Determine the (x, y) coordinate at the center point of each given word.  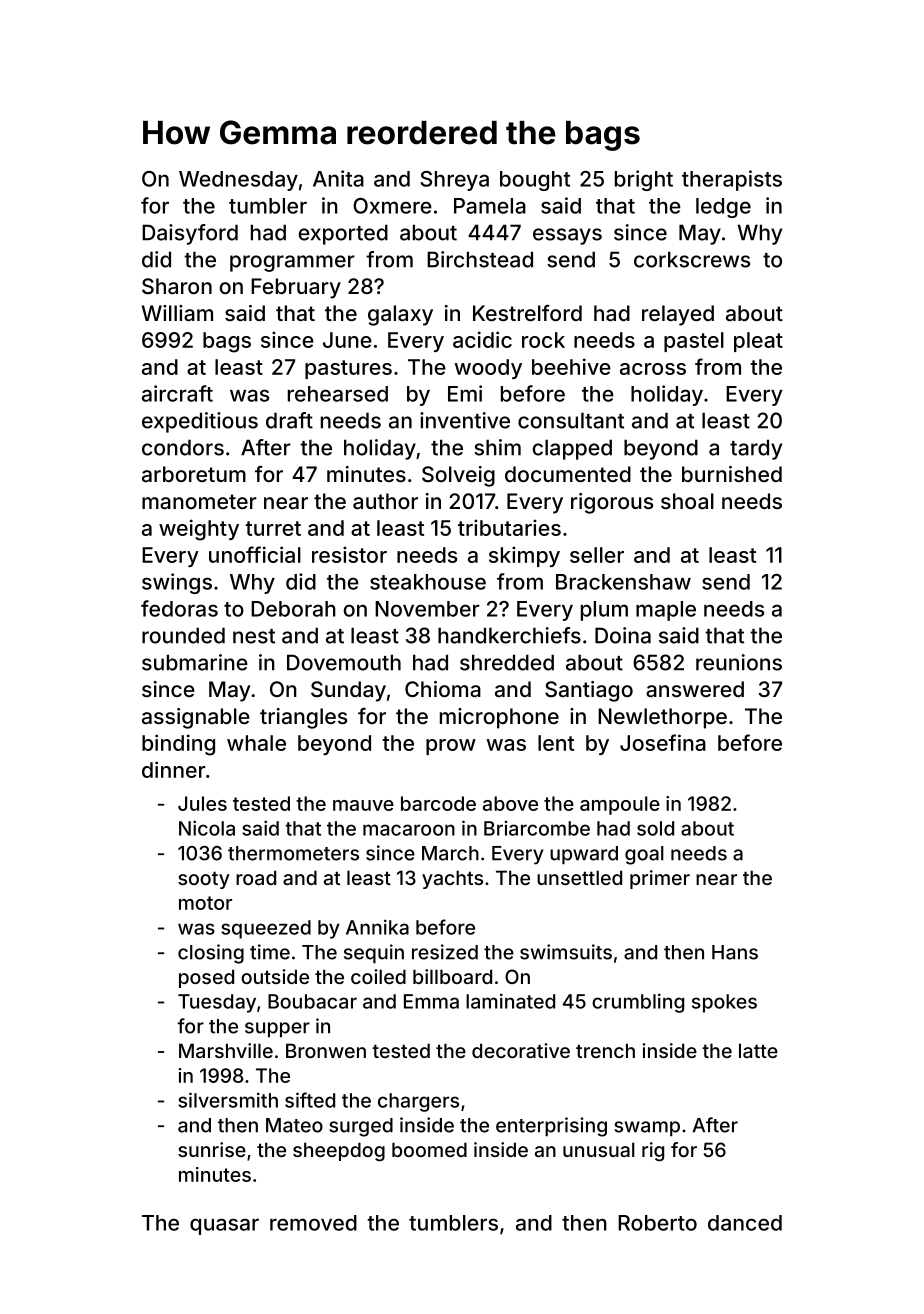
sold (655, 828)
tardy (756, 449)
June (347, 340)
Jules (202, 803)
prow (451, 747)
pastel (694, 342)
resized (445, 952)
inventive (465, 420)
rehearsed (338, 394)
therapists (732, 180)
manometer (199, 502)
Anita (338, 178)
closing (211, 954)
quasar (224, 1226)
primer (660, 879)
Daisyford (190, 234)
